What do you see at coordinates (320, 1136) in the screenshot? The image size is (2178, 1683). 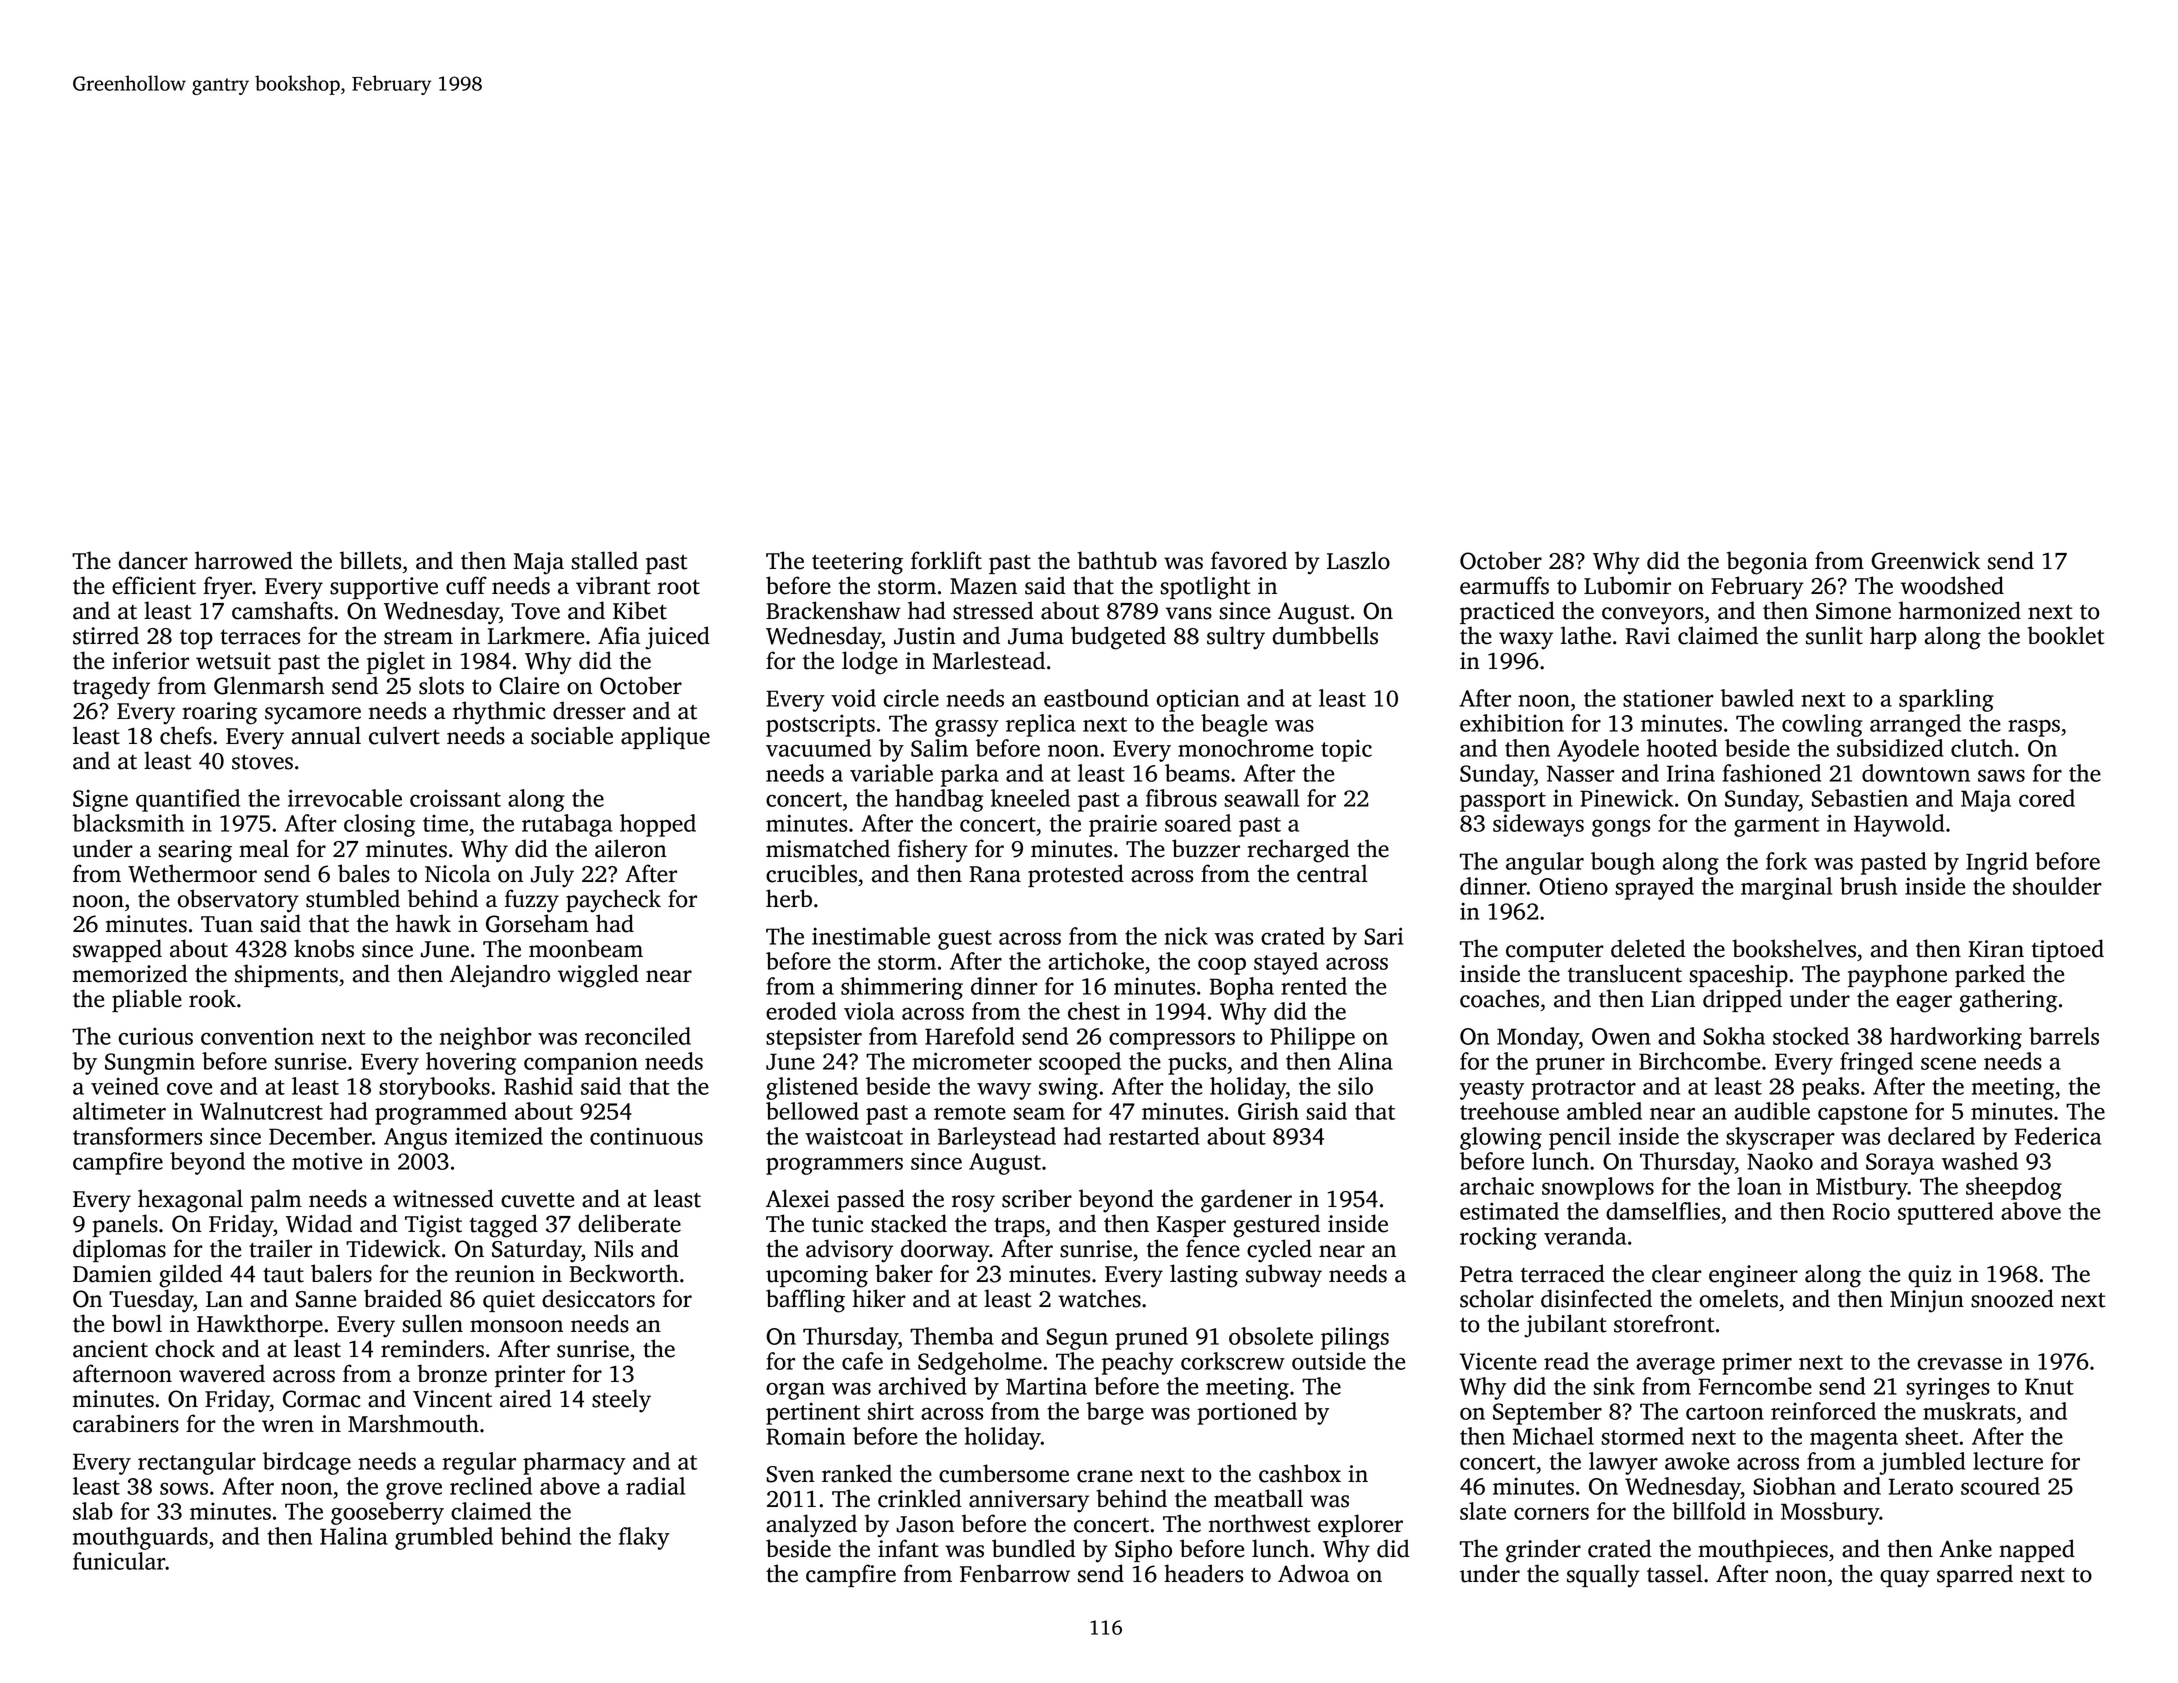 I see `December` at bounding box center [320, 1136].
